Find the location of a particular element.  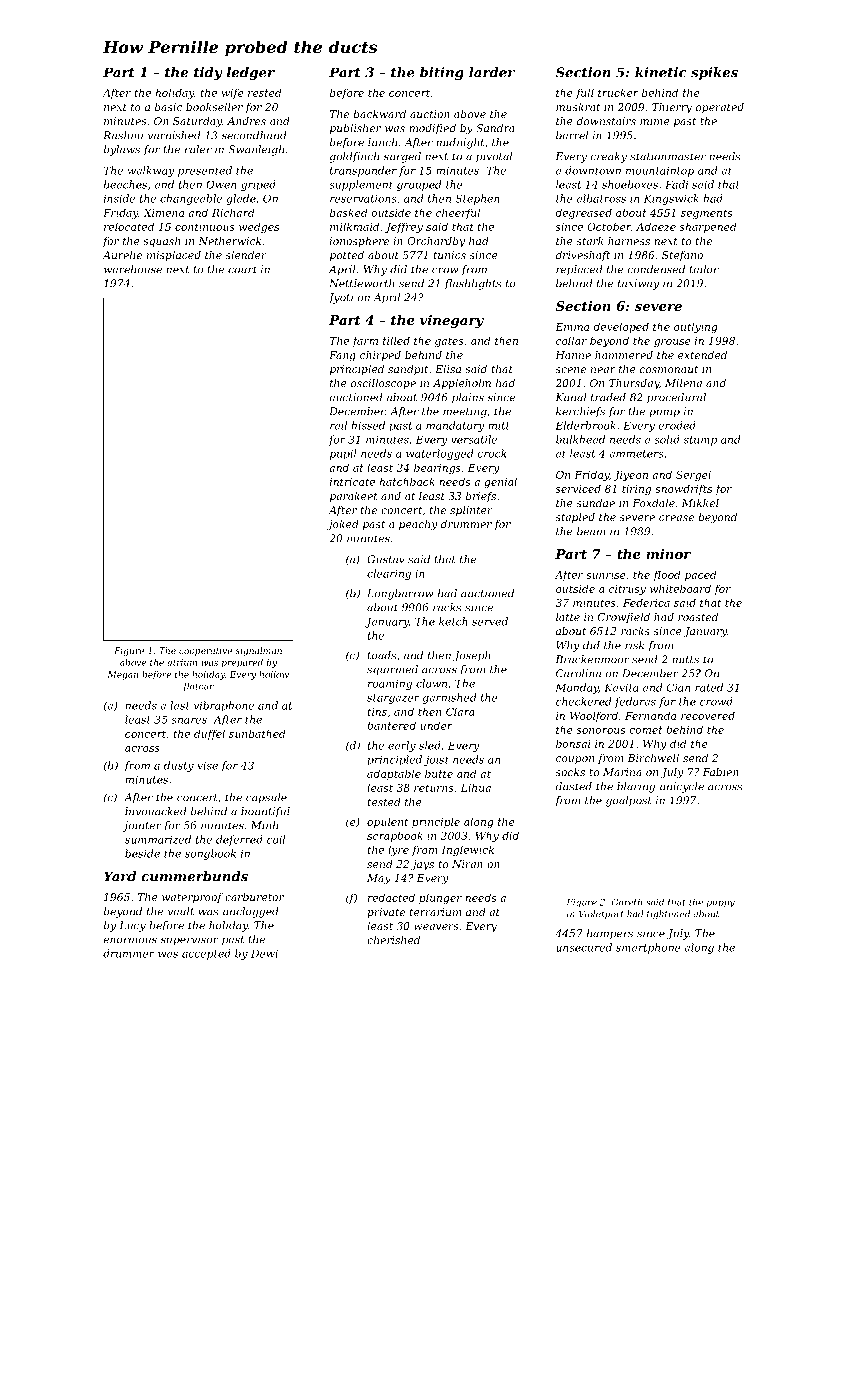

shoeboxes is located at coordinates (630, 184).
